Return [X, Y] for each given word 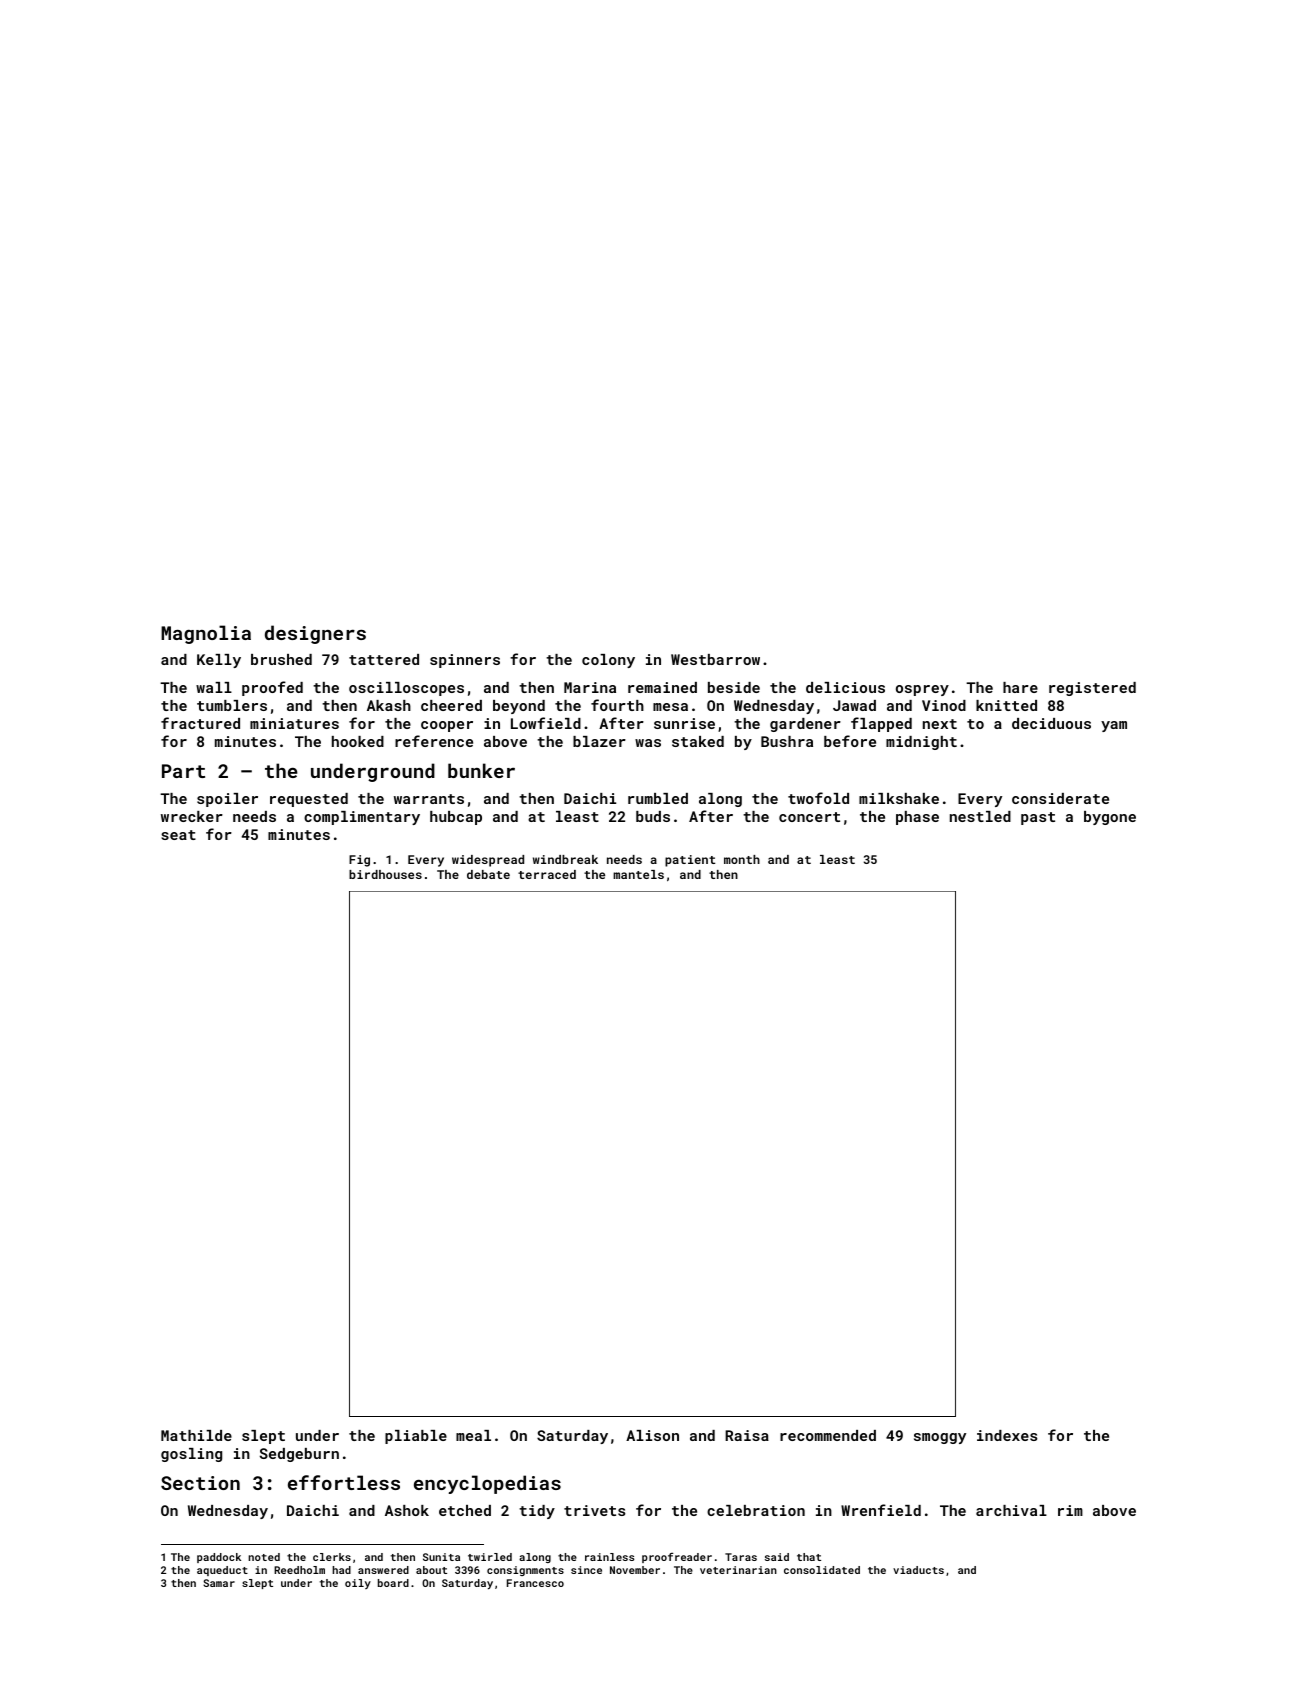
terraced [547, 874]
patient [690, 861]
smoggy [940, 1438]
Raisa [747, 1435]
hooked [358, 741]
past [1038, 818]
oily [358, 1584]
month [742, 859]
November [635, 1570]
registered [1092, 689]
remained [662, 687]
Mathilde [196, 1435]
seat [178, 835]
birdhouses [385, 874]
